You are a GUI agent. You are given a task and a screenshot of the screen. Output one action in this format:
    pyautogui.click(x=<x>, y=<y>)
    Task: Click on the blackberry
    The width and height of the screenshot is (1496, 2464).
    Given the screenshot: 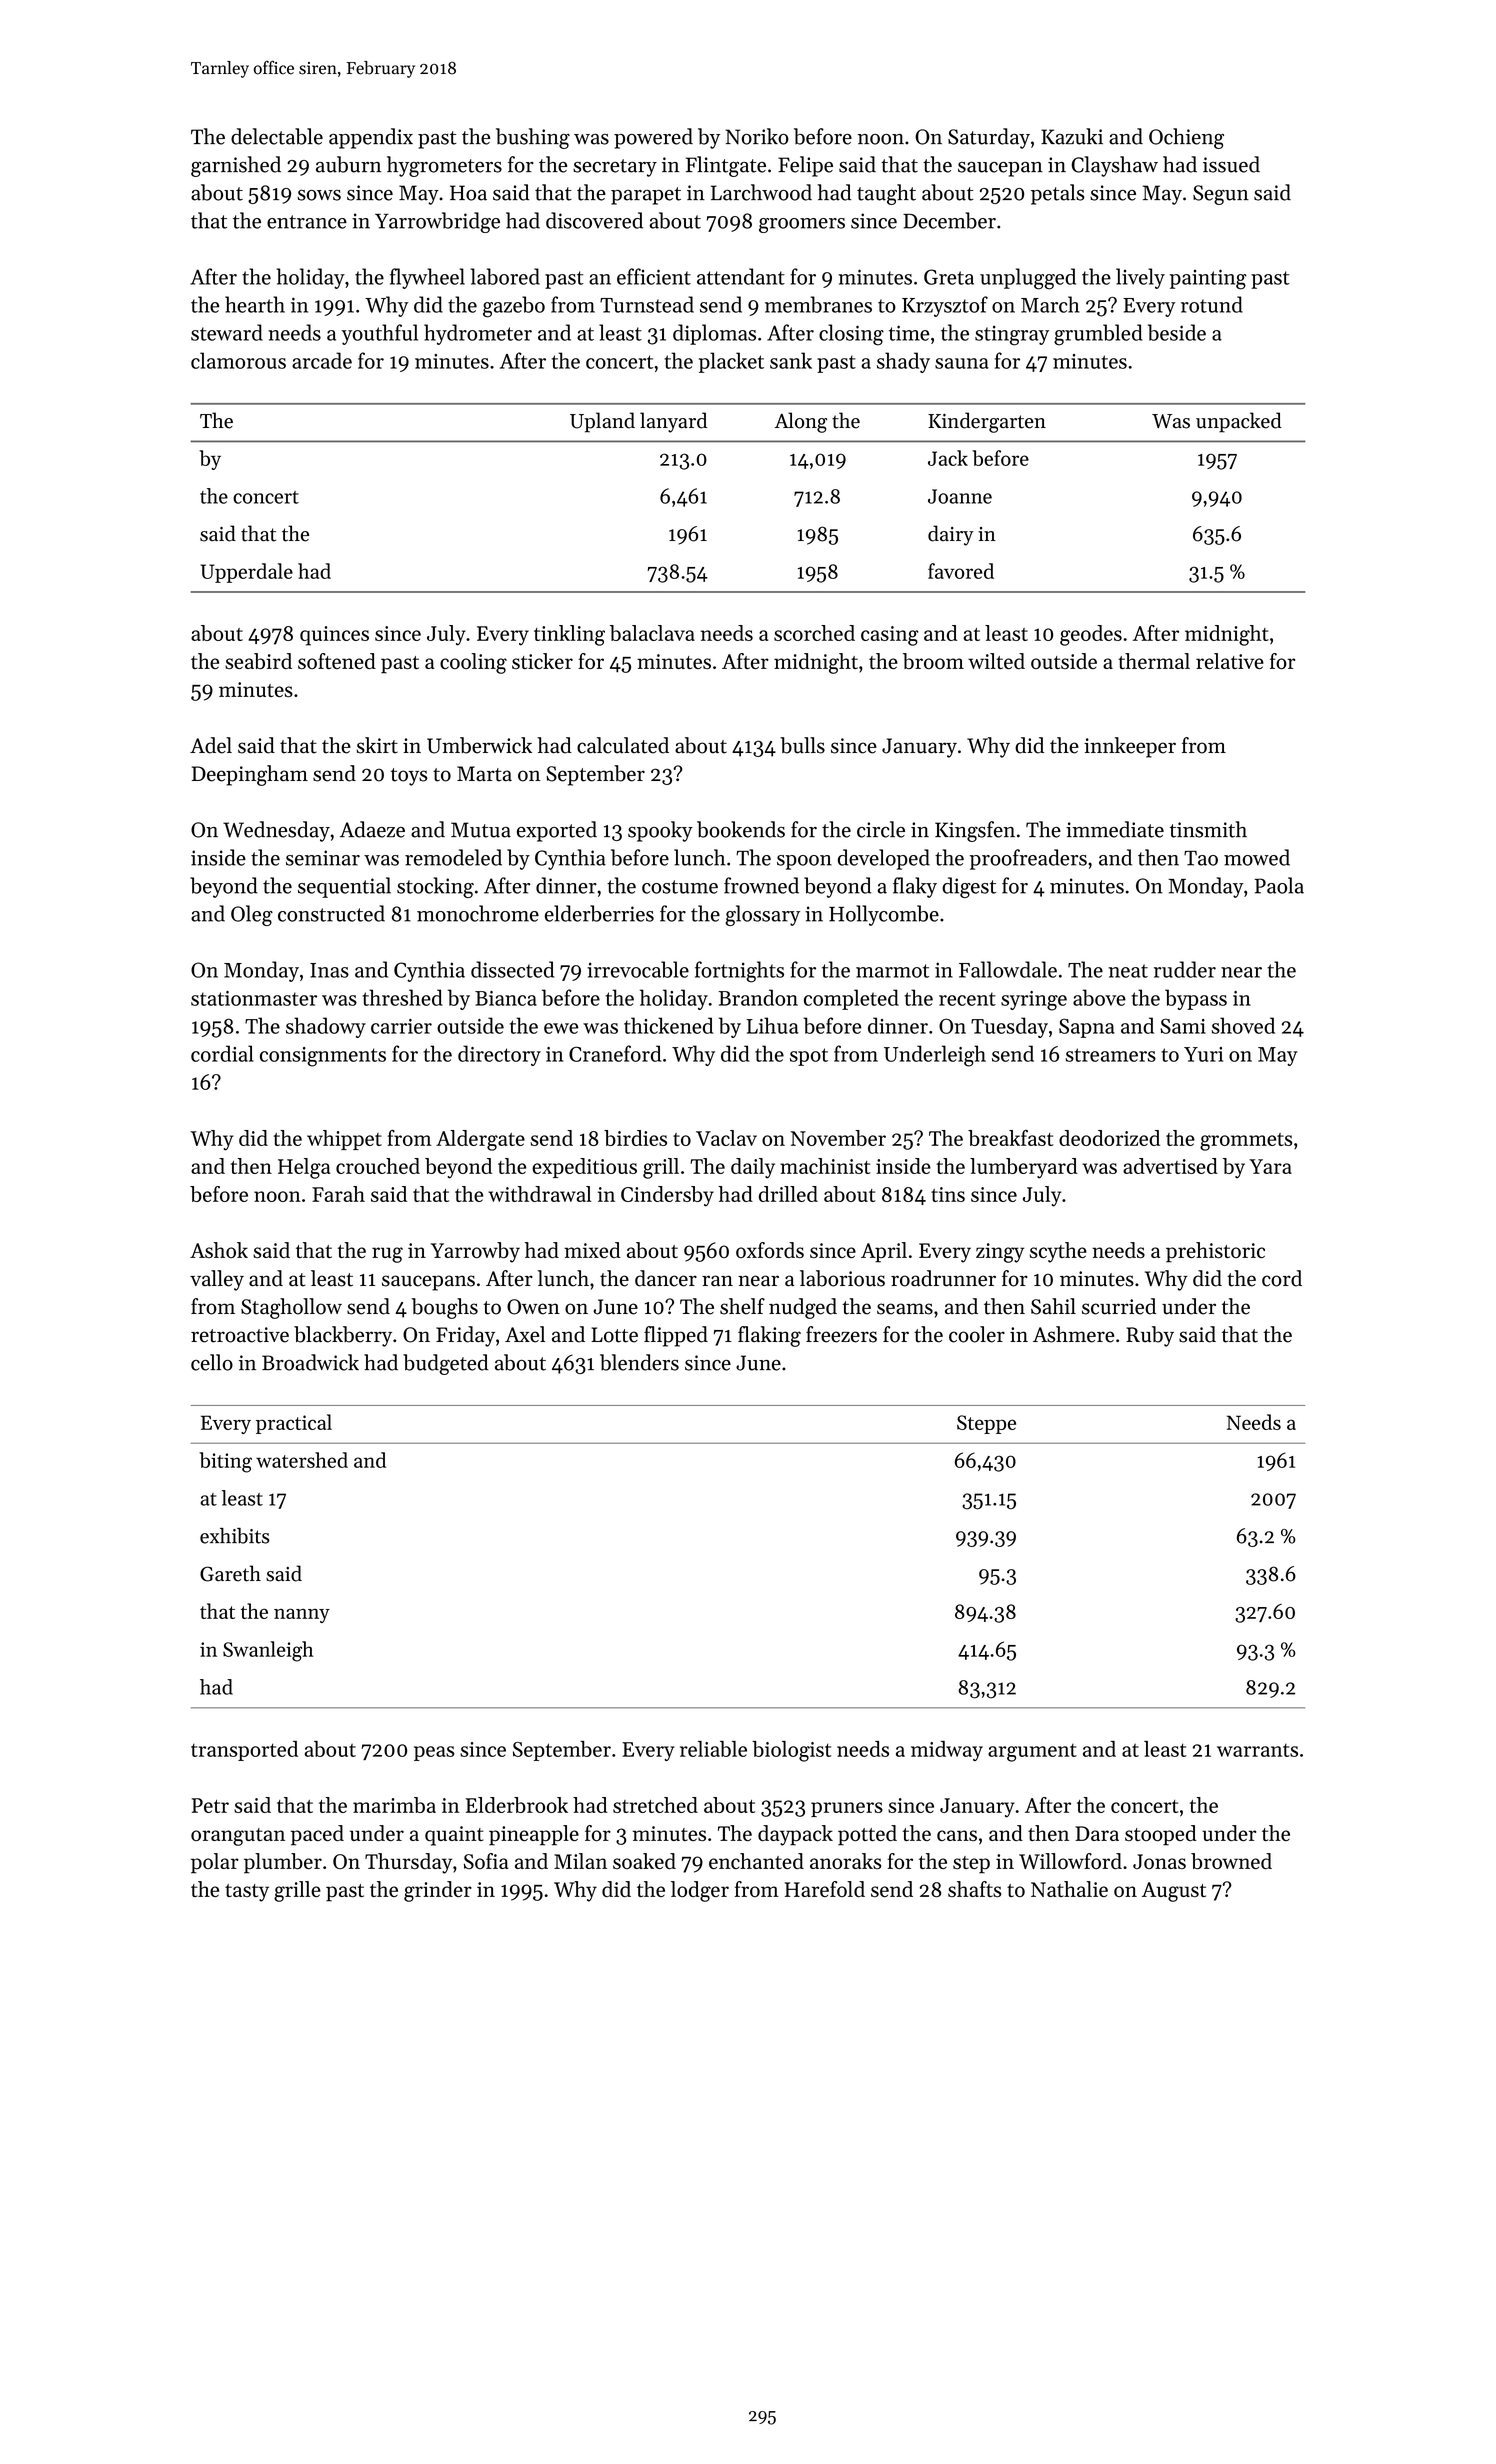 What is the action you would take?
    pyautogui.click(x=343, y=1336)
